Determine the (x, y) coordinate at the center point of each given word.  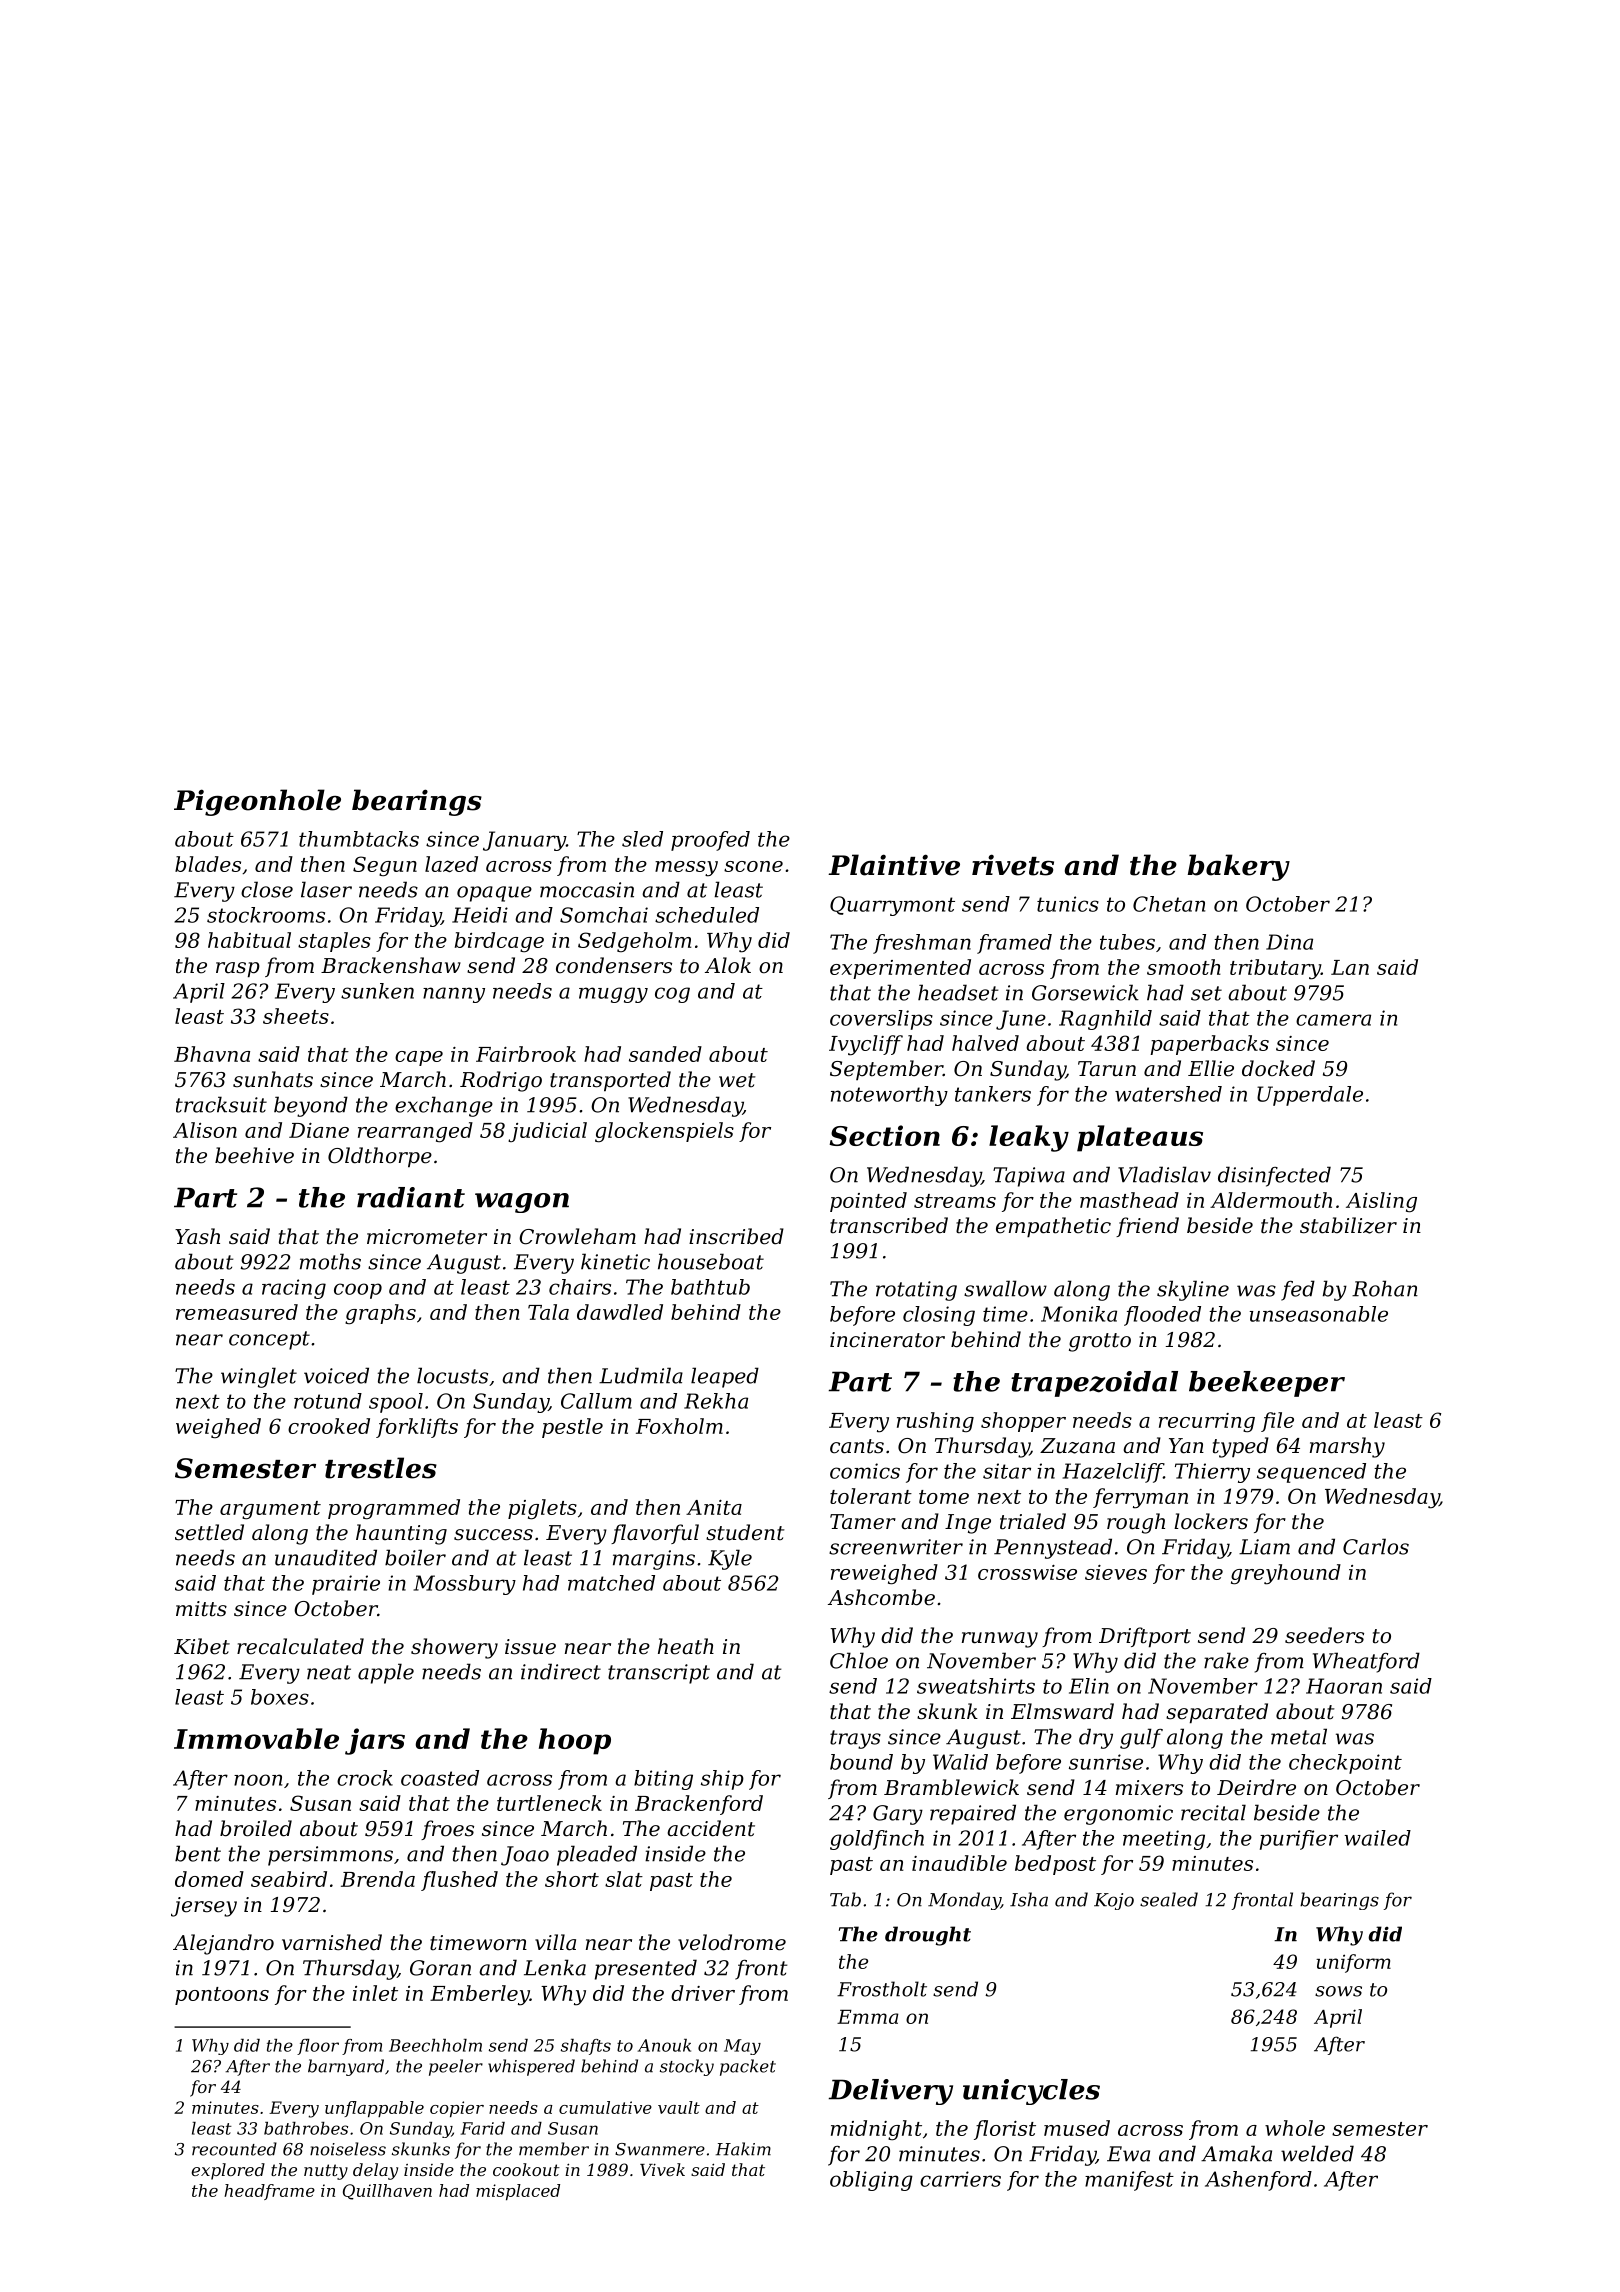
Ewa (1128, 2154)
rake (1226, 1660)
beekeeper (1267, 1384)
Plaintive (894, 865)
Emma (868, 2017)
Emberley (480, 1995)
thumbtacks (359, 839)
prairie (346, 1585)
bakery (1239, 867)
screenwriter (896, 1547)
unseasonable (1318, 1314)
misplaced (518, 2192)
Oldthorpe (380, 1157)
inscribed (736, 1236)
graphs (380, 1314)
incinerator (887, 1340)
